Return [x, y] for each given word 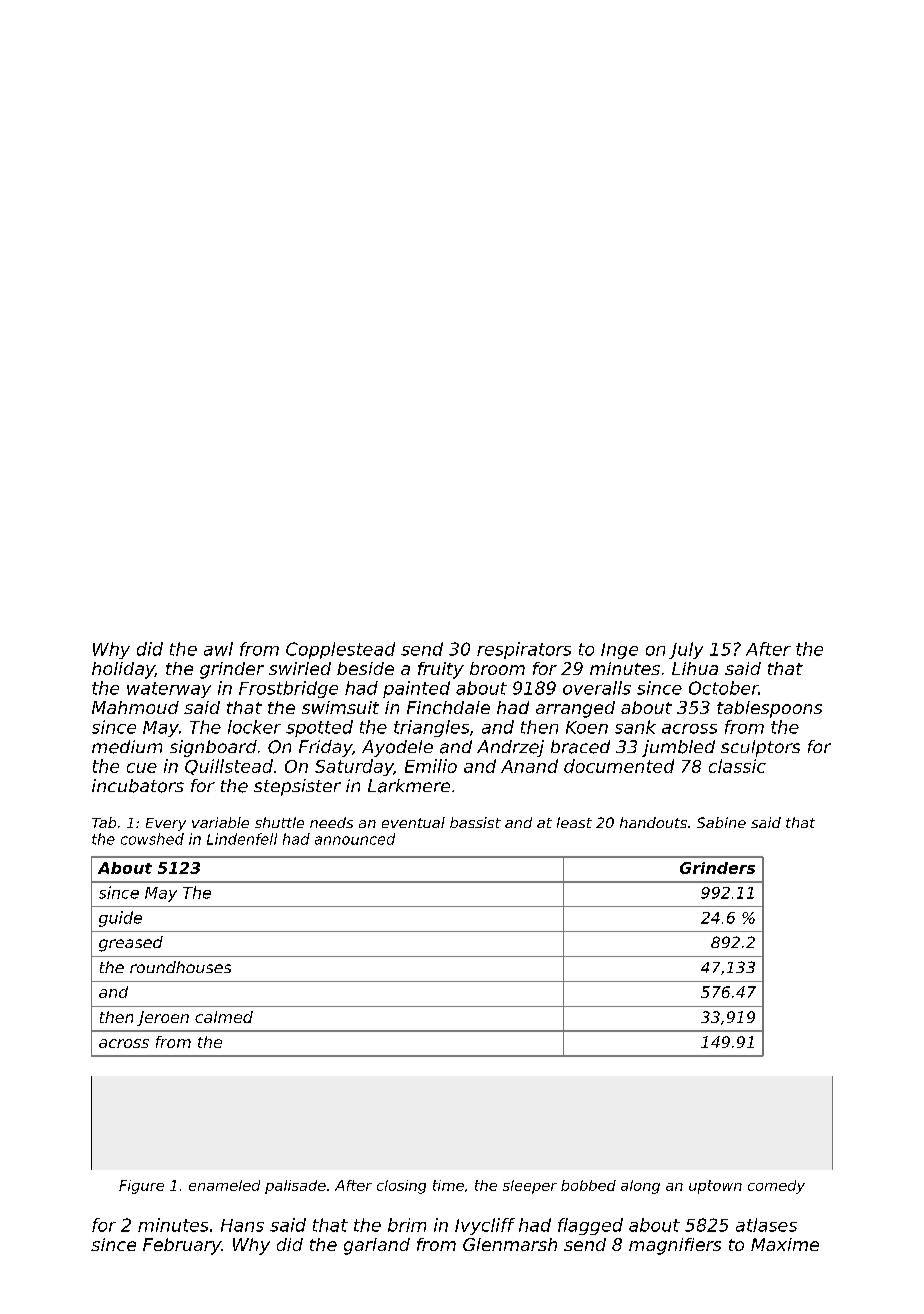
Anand [529, 766]
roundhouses [180, 967]
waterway [169, 690]
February [182, 1246]
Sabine [721, 822]
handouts [653, 822]
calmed [224, 1017]
